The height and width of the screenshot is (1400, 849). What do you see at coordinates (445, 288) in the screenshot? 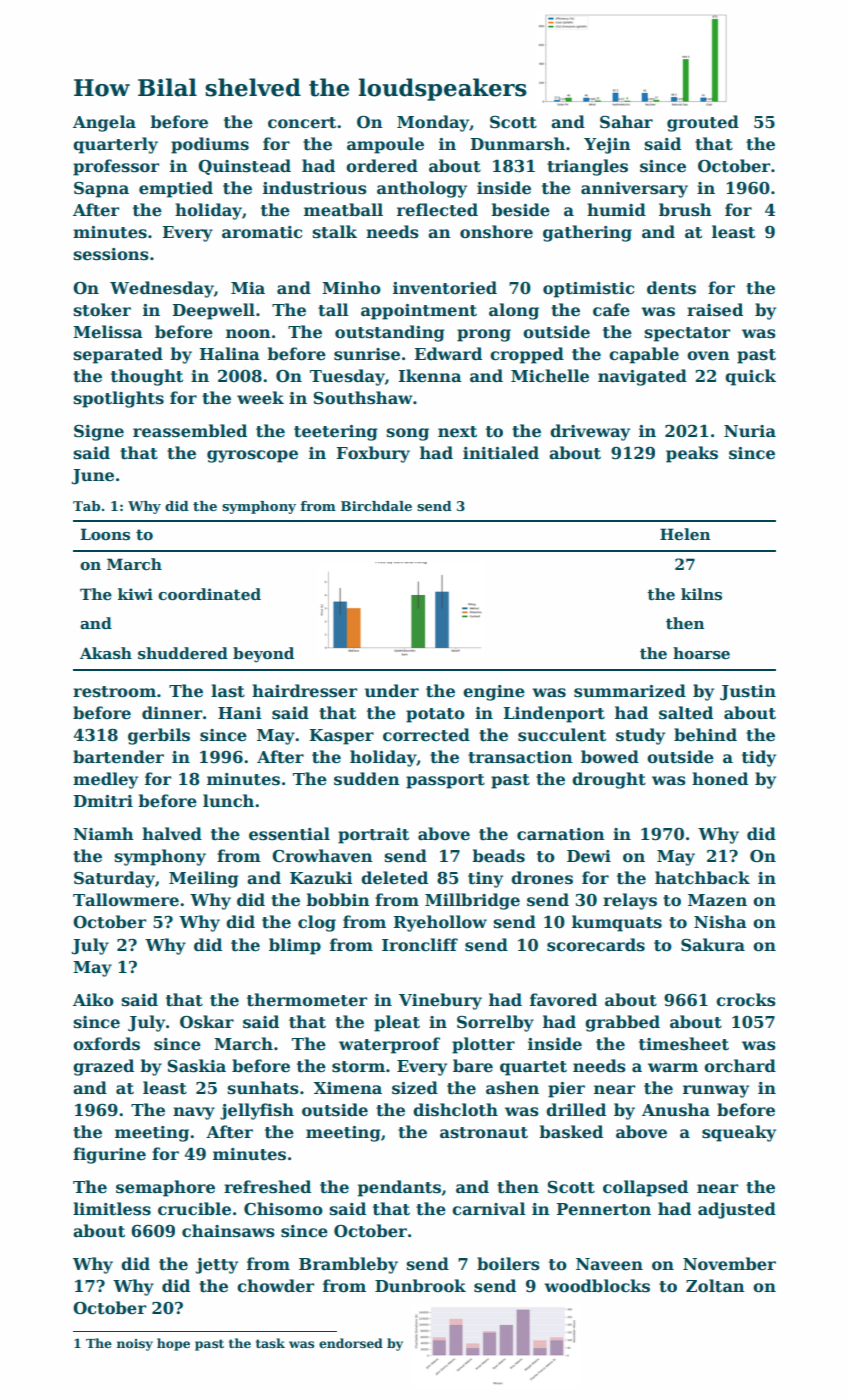
I see `inventoried` at bounding box center [445, 288].
